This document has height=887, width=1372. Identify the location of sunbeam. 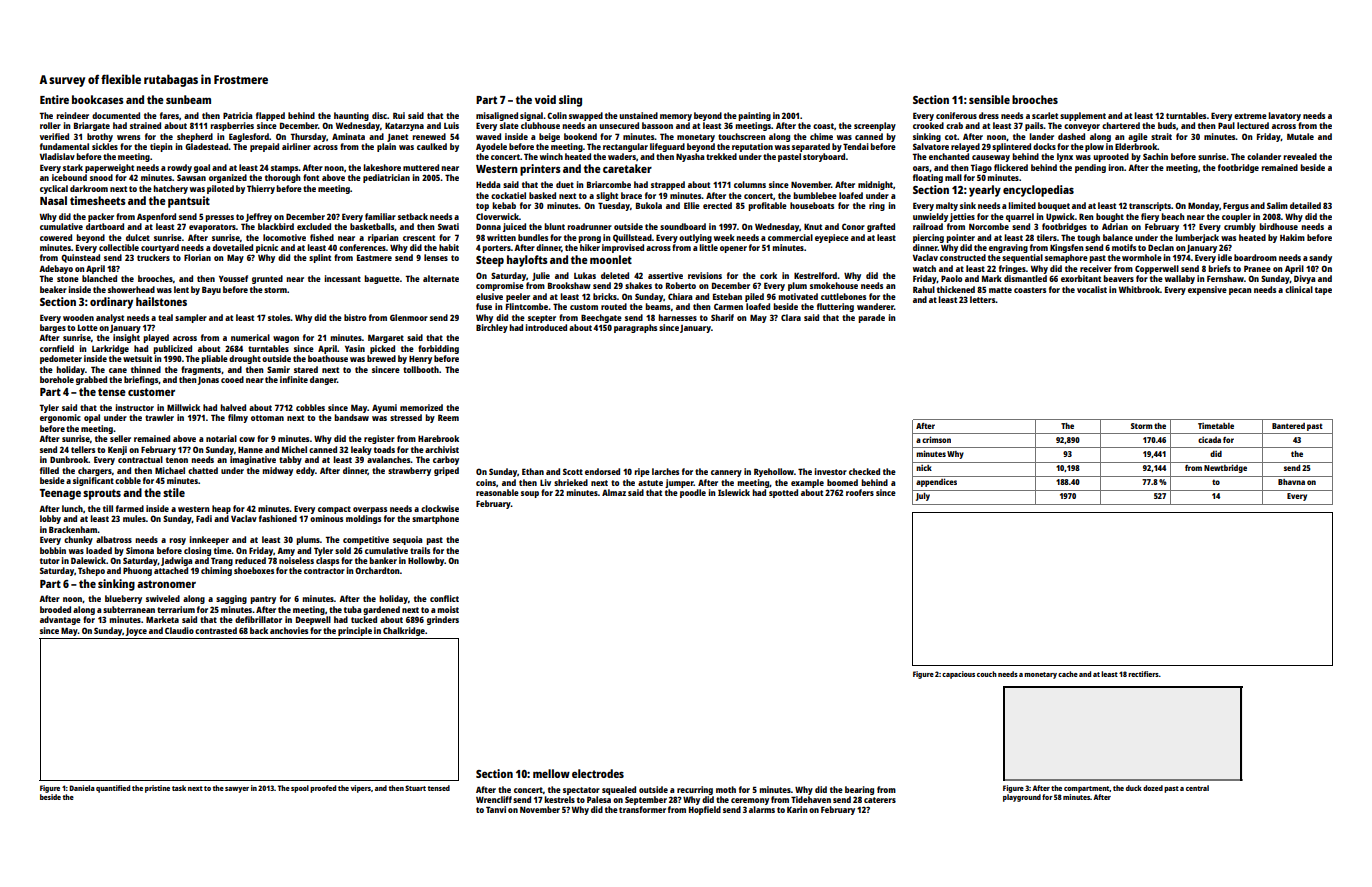
(188, 99).
